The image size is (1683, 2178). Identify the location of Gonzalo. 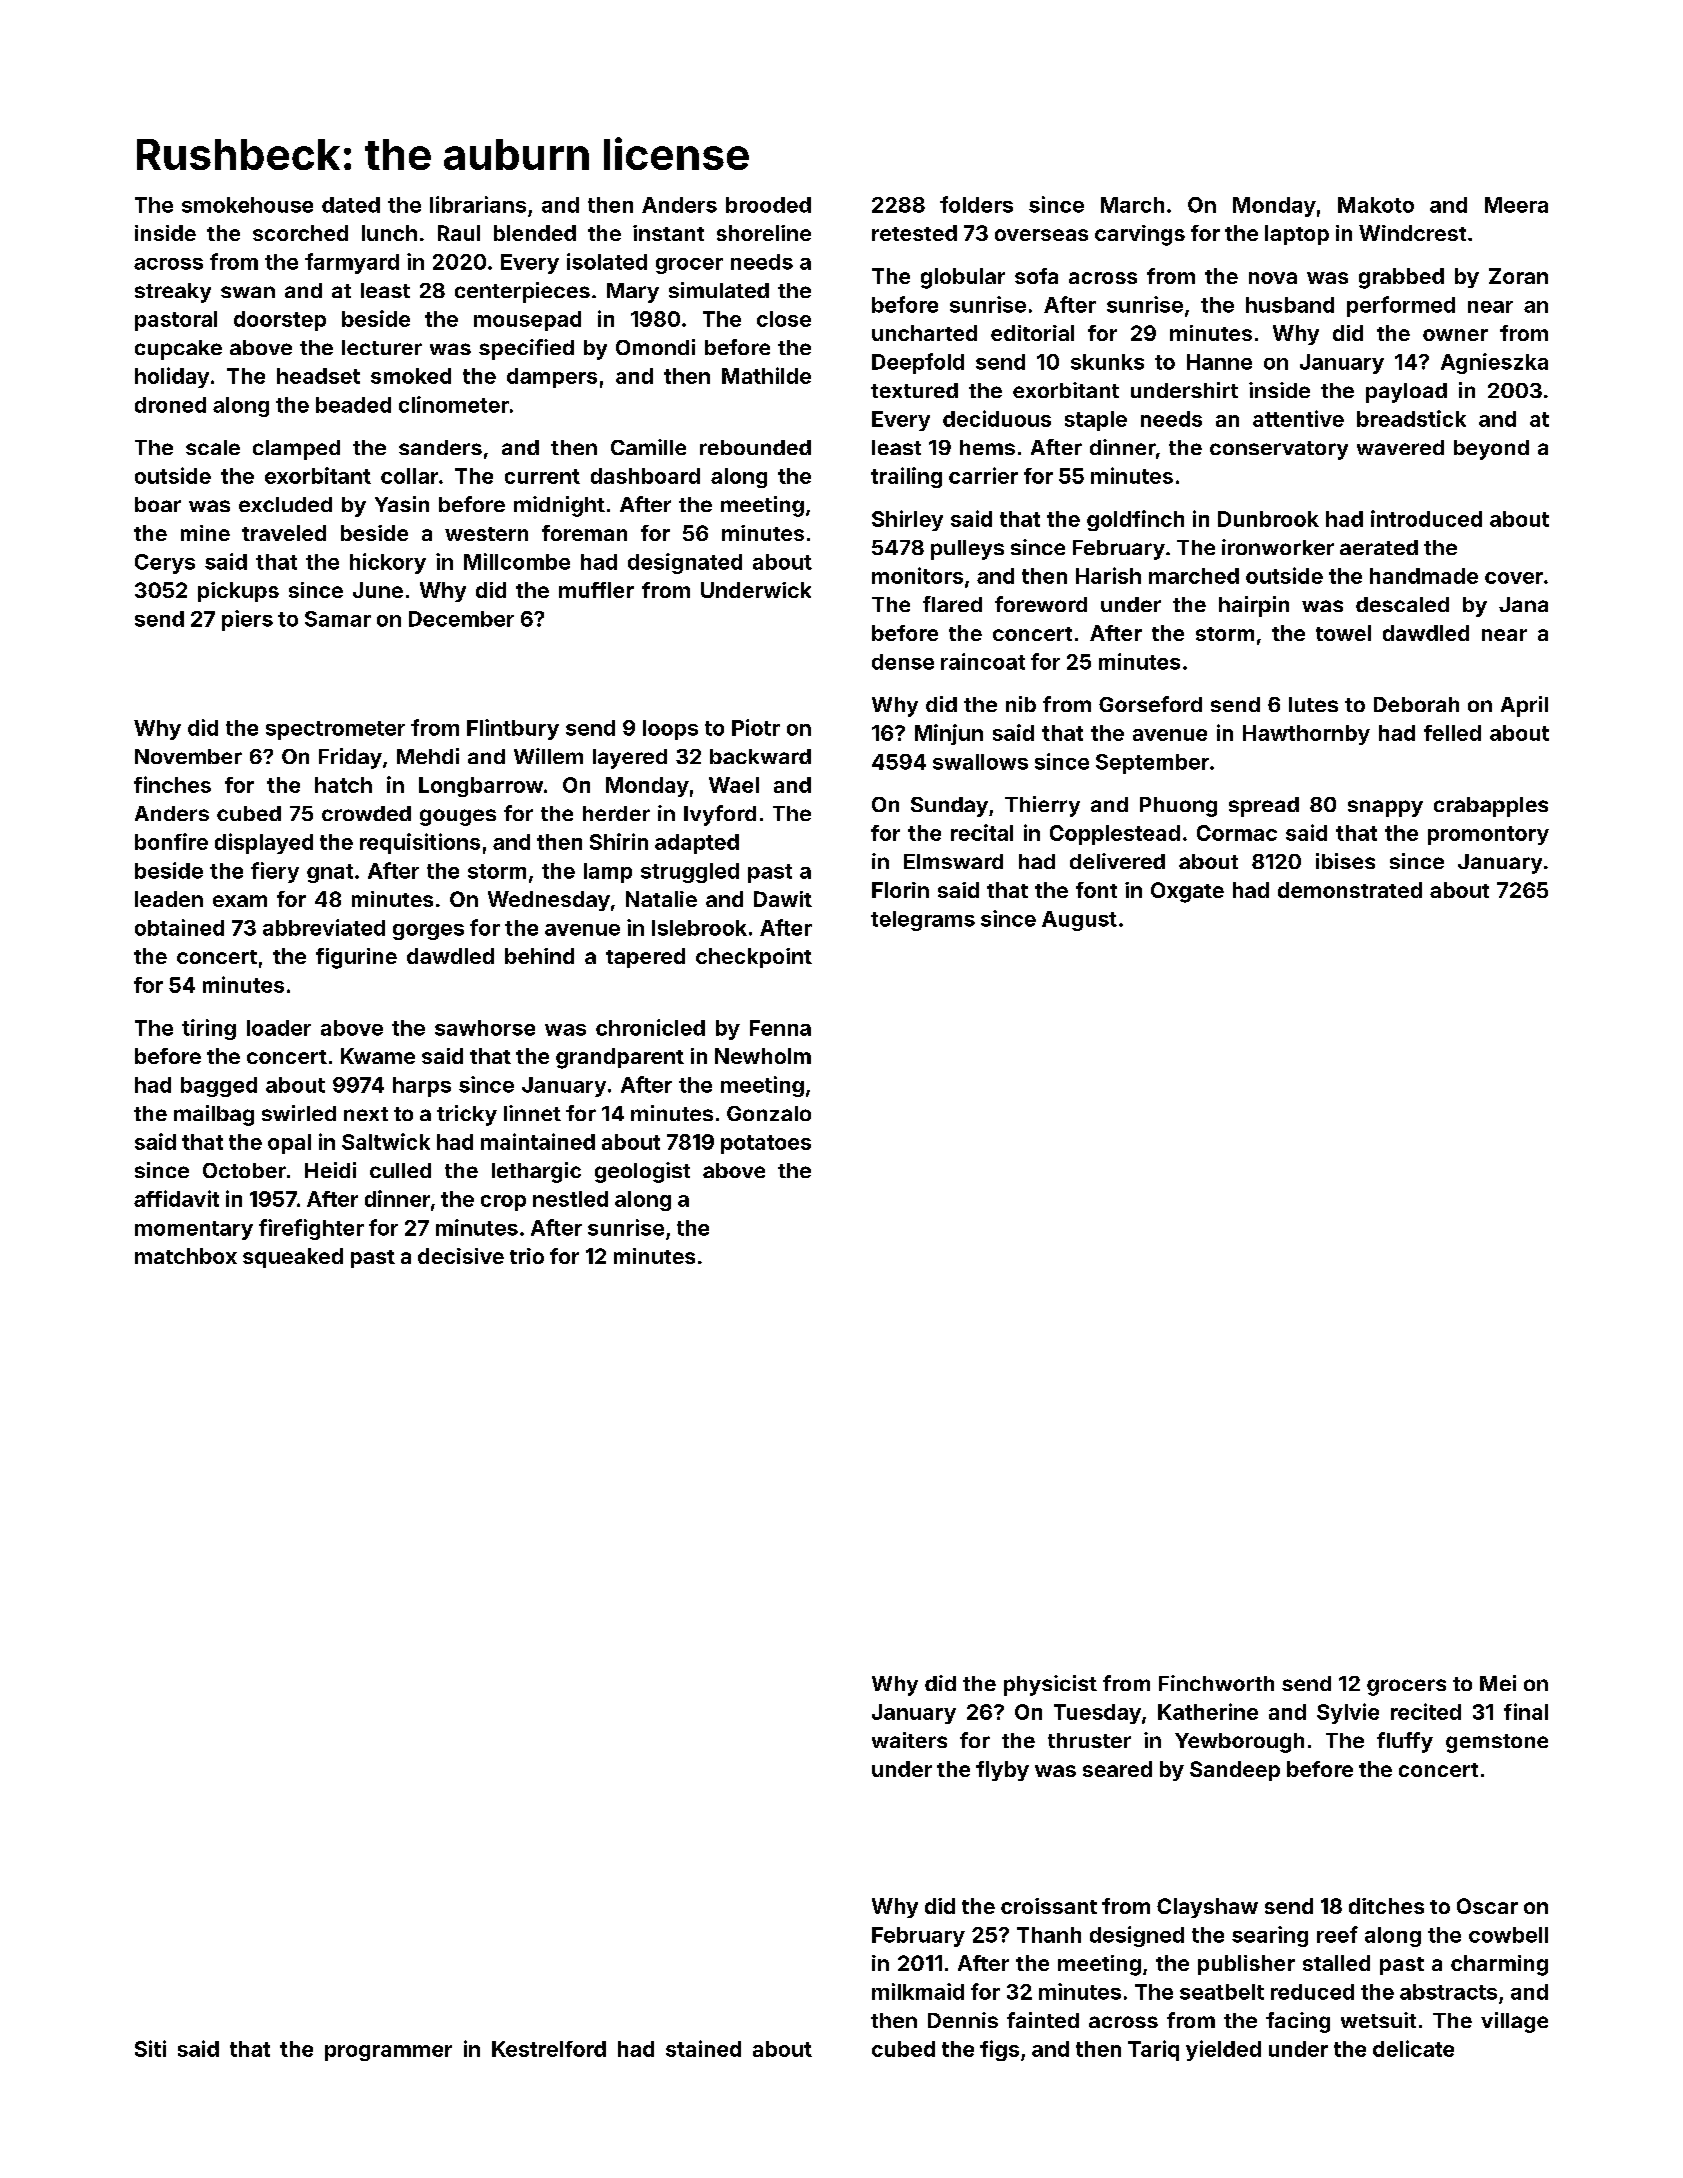
(769, 1113).
